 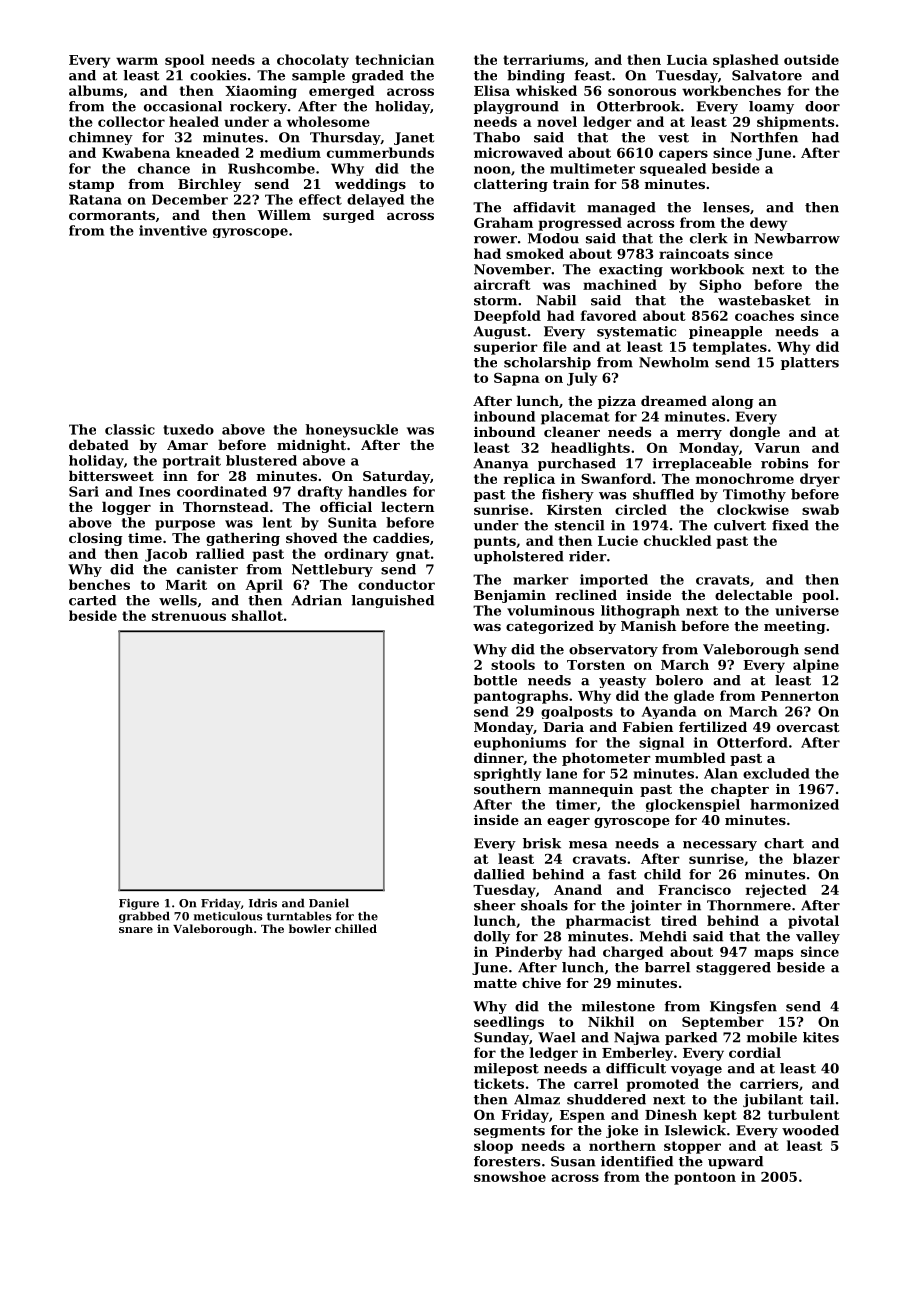 I want to click on carted, so click(x=92, y=600).
